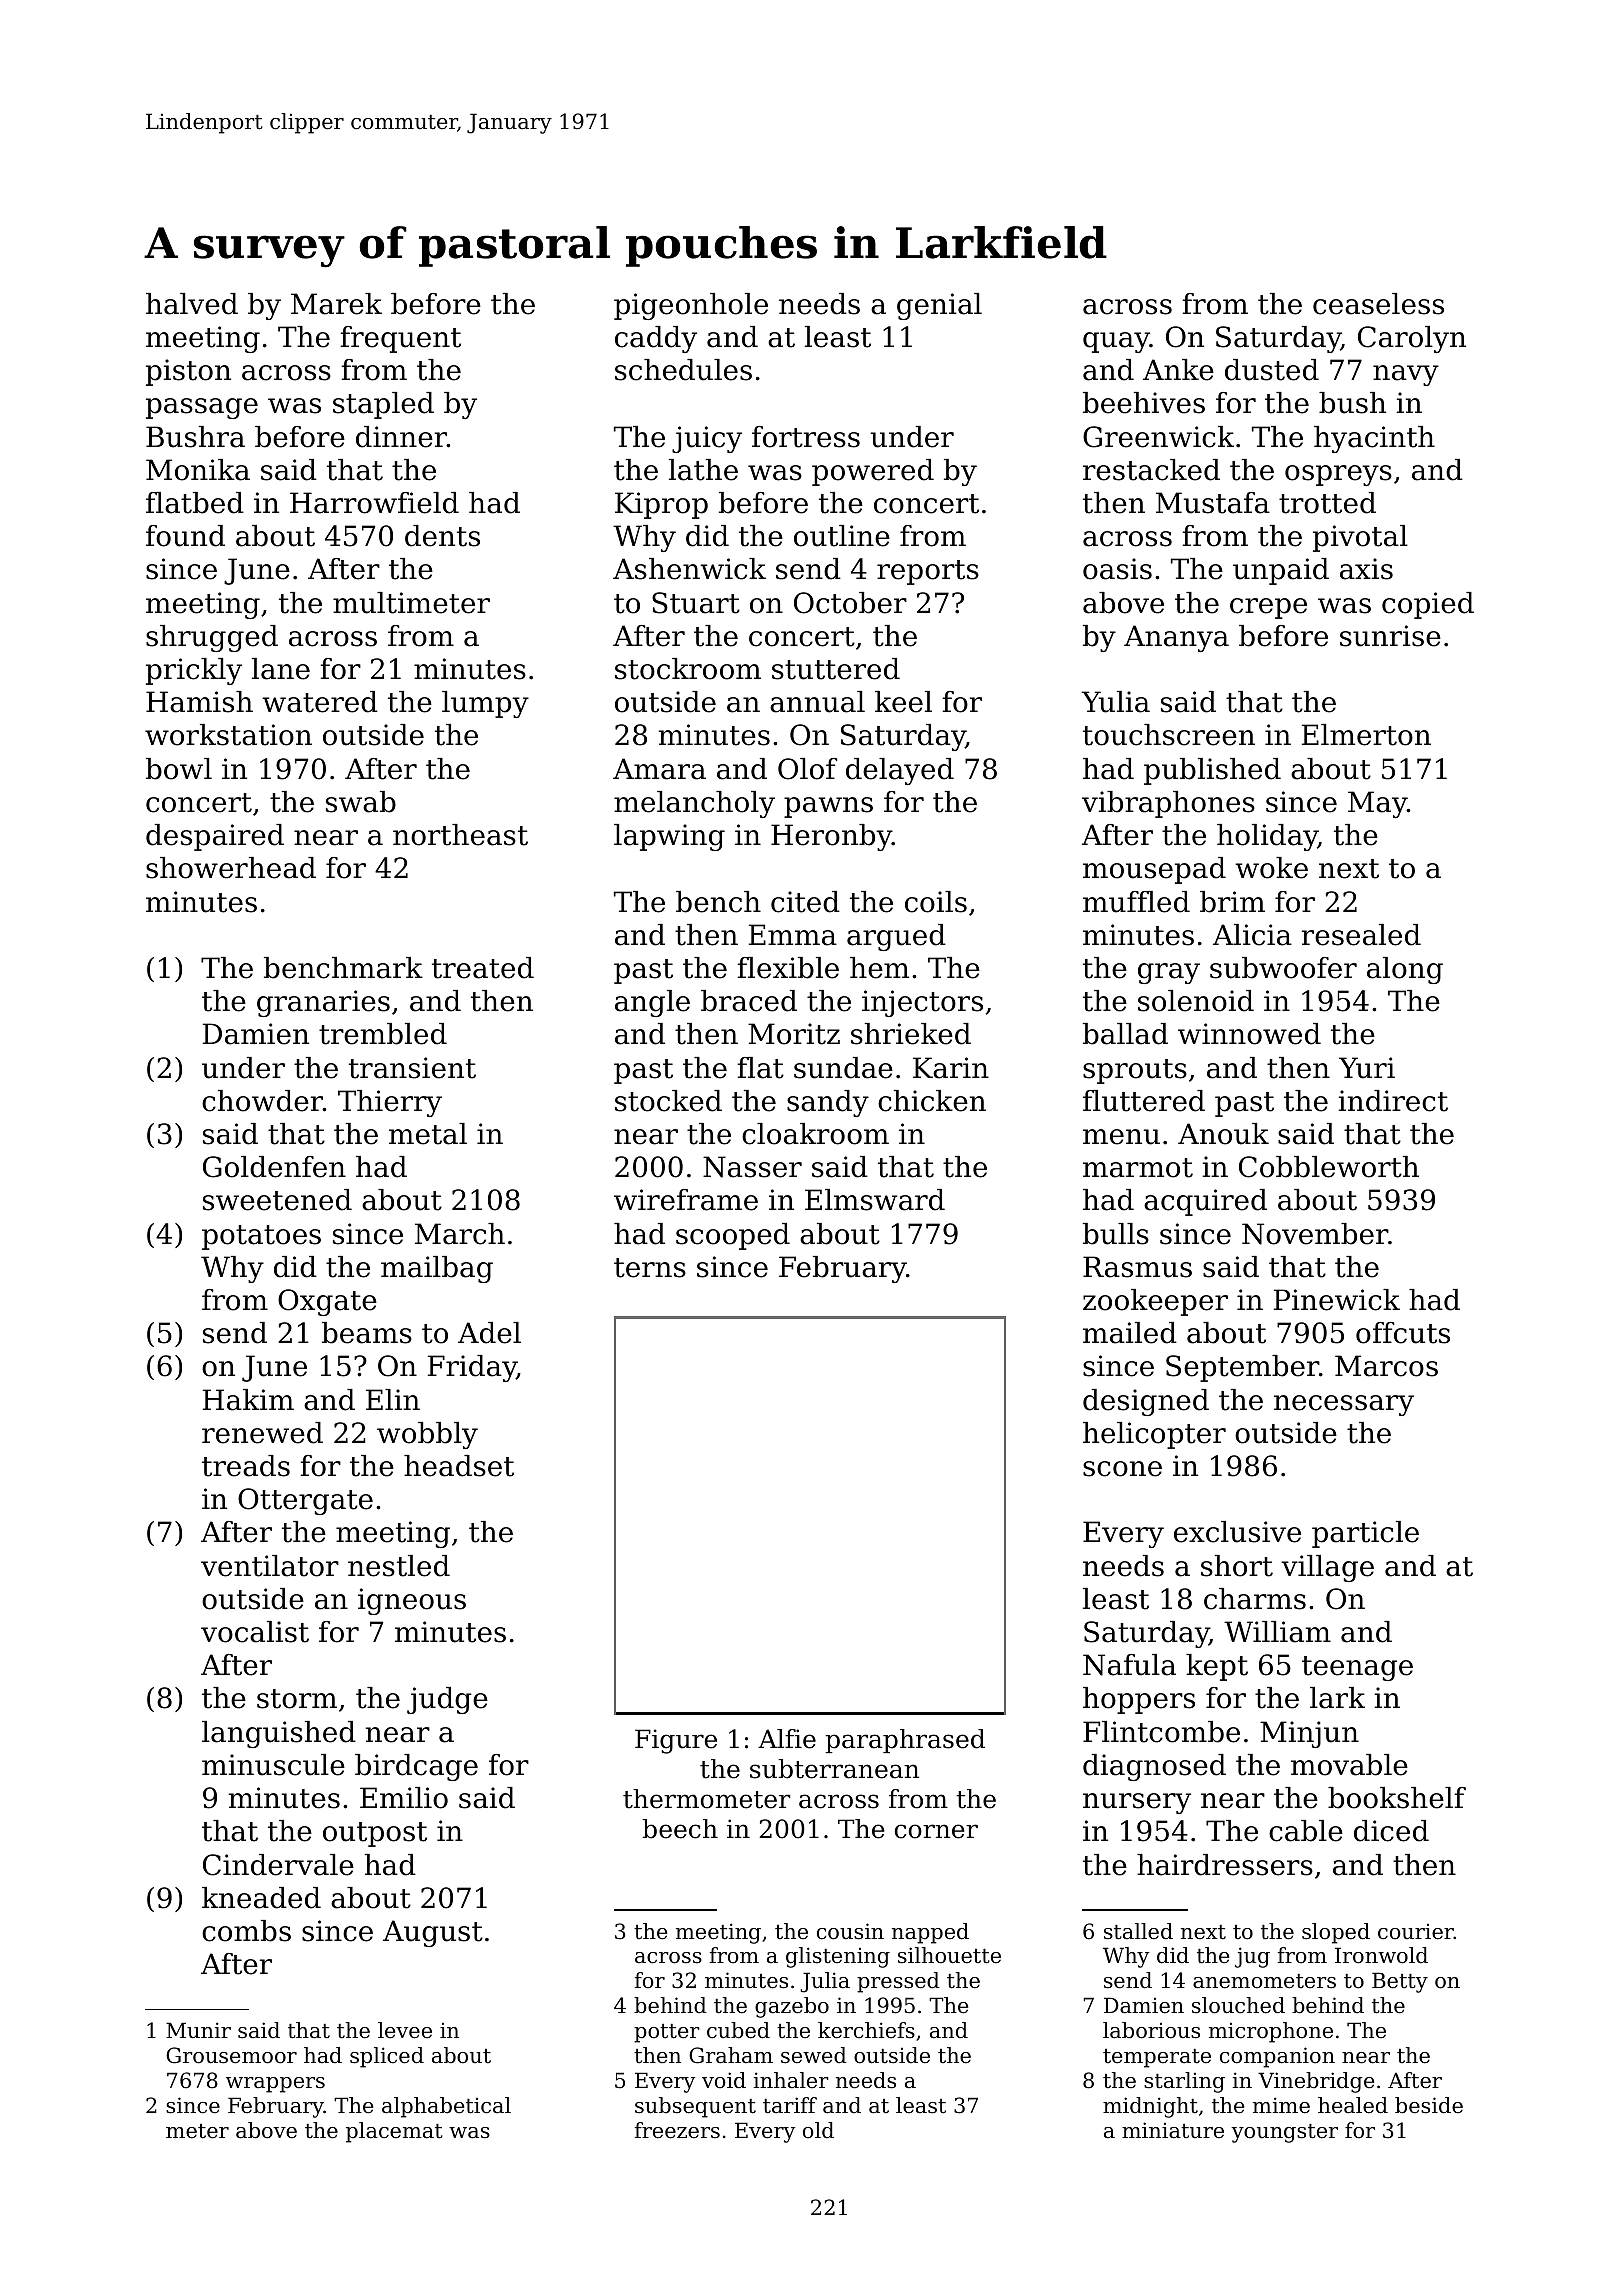 The height and width of the screenshot is (2292, 1620). Describe the element at coordinates (1281, 571) in the screenshot. I see `unpaid` at that location.
